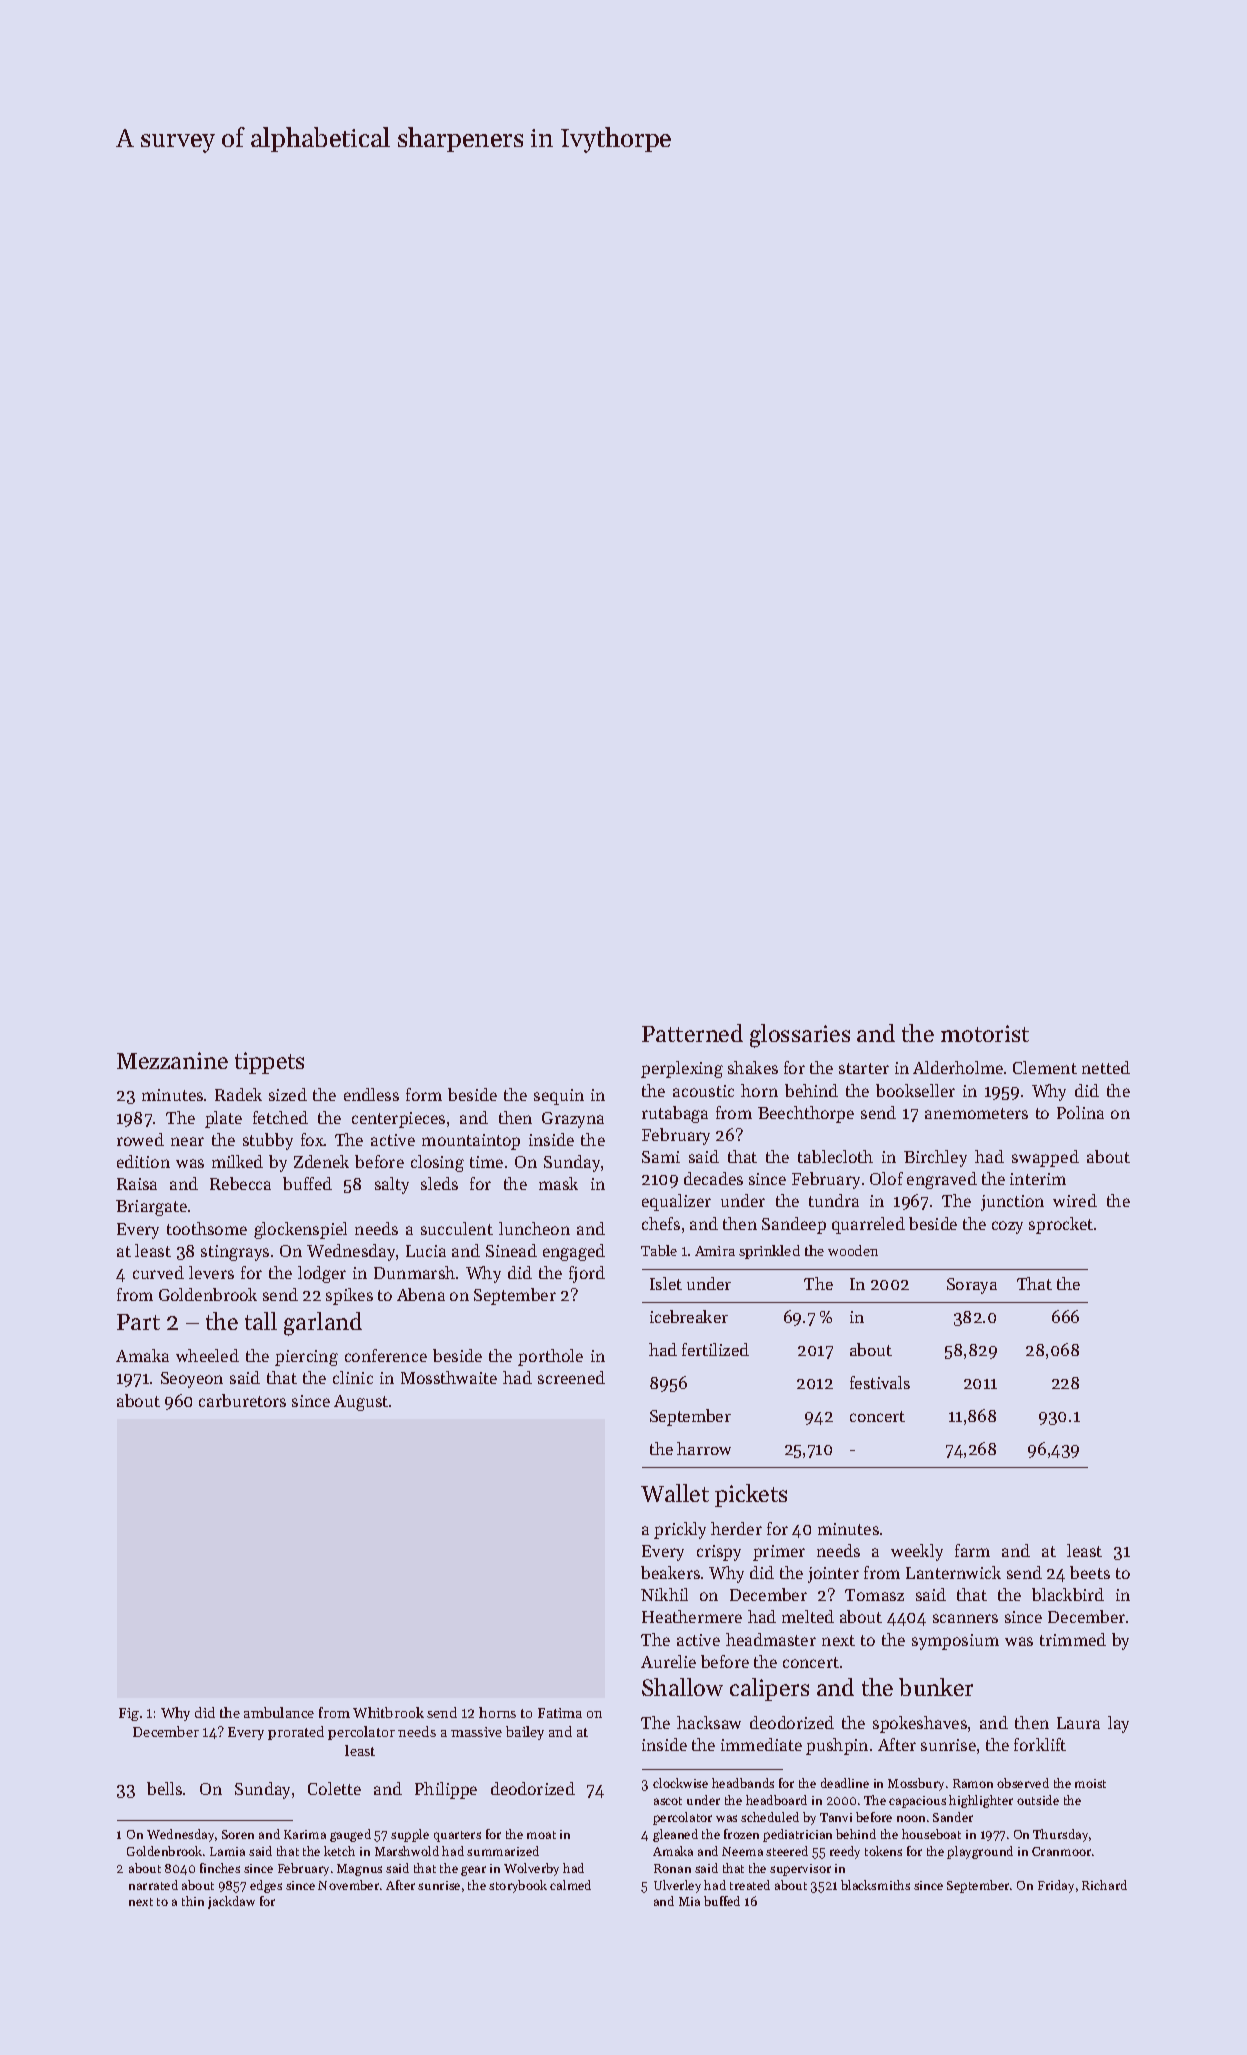 Image resolution: width=1247 pixels, height=2055 pixels. What do you see at coordinates (661, 1223) in the page?
I see `chefs` at bounding box center [661, 1223].
